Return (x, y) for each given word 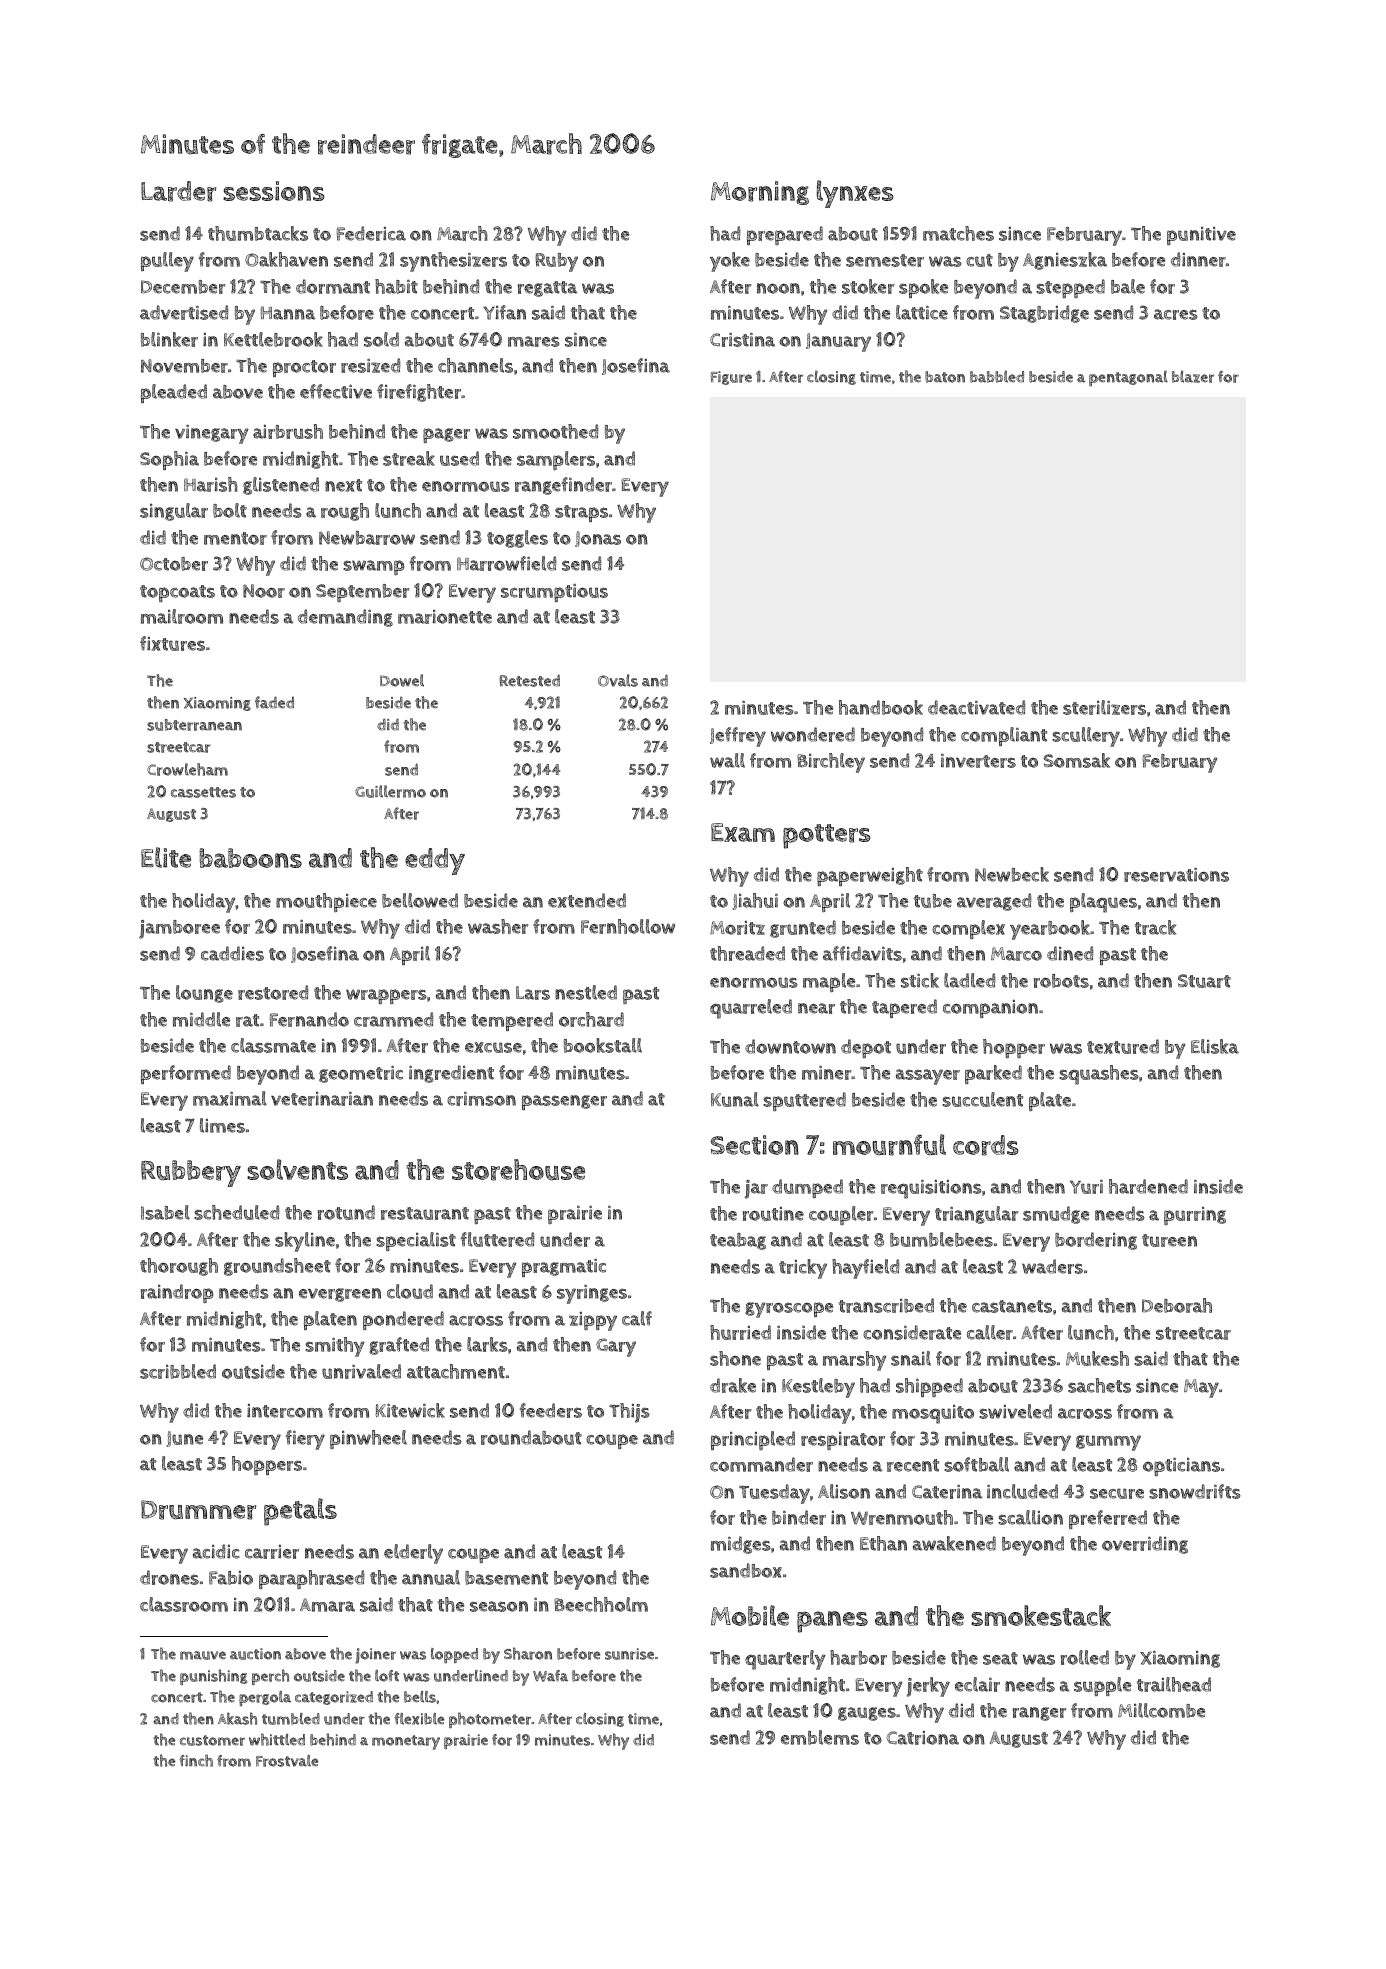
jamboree (179, 929)
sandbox (746, 1570)
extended (587, 900)
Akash (237, 1718)
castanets (1012, 1306)
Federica (371, 233)
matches (958, 233)
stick (920, 980)
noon (778, 288)
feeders (550, 1410)
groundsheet (277, 1267)
